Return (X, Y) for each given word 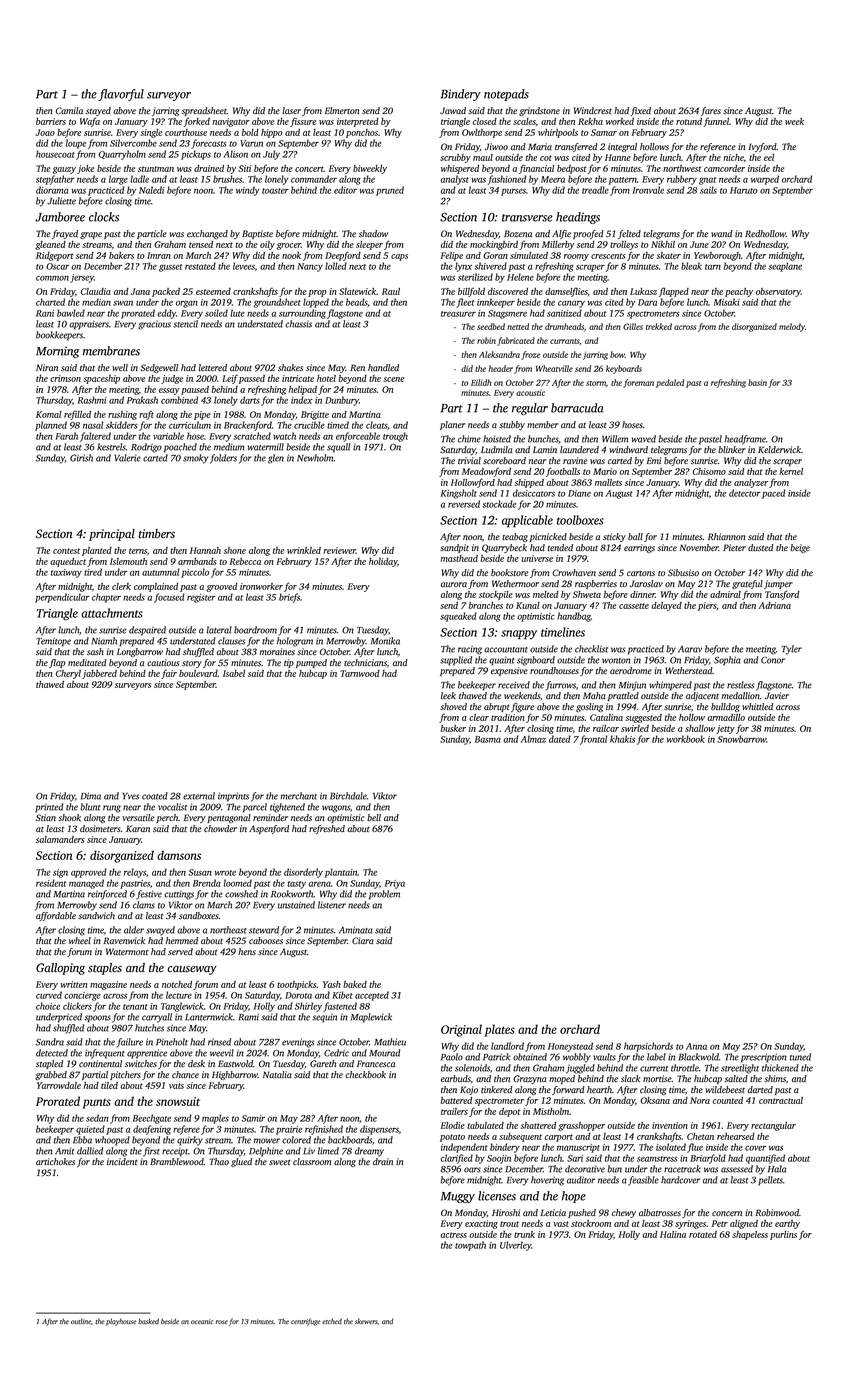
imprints (233, 797)
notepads (506, 95)
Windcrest (593, 110)
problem (384, 895)
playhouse (121, 1322)
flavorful (121, 95)
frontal (593, 740)
